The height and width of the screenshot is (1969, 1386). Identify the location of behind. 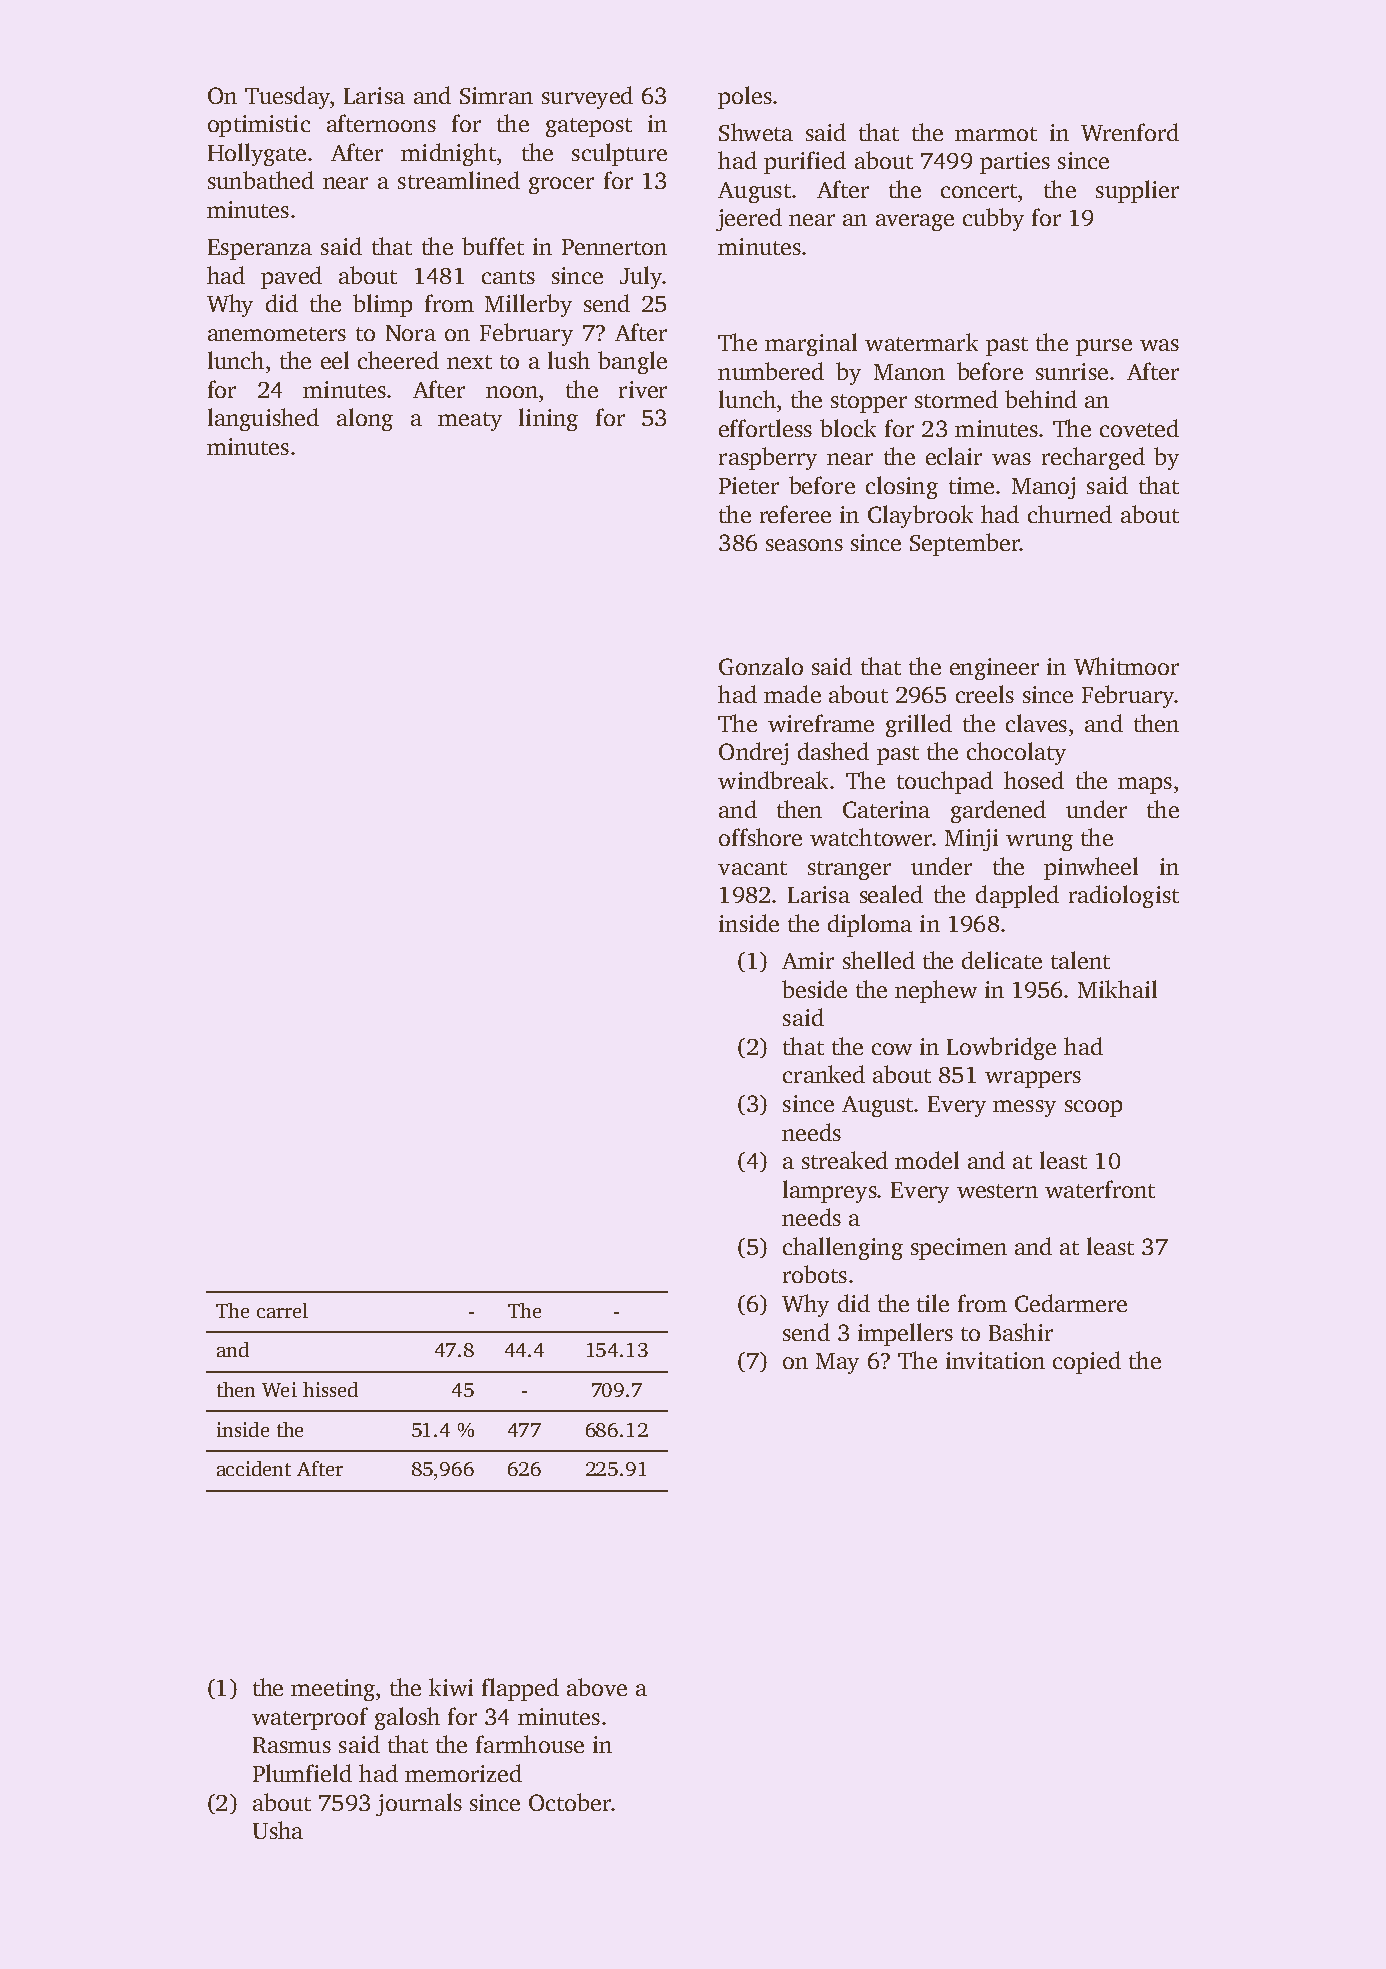
(1041, 399).
